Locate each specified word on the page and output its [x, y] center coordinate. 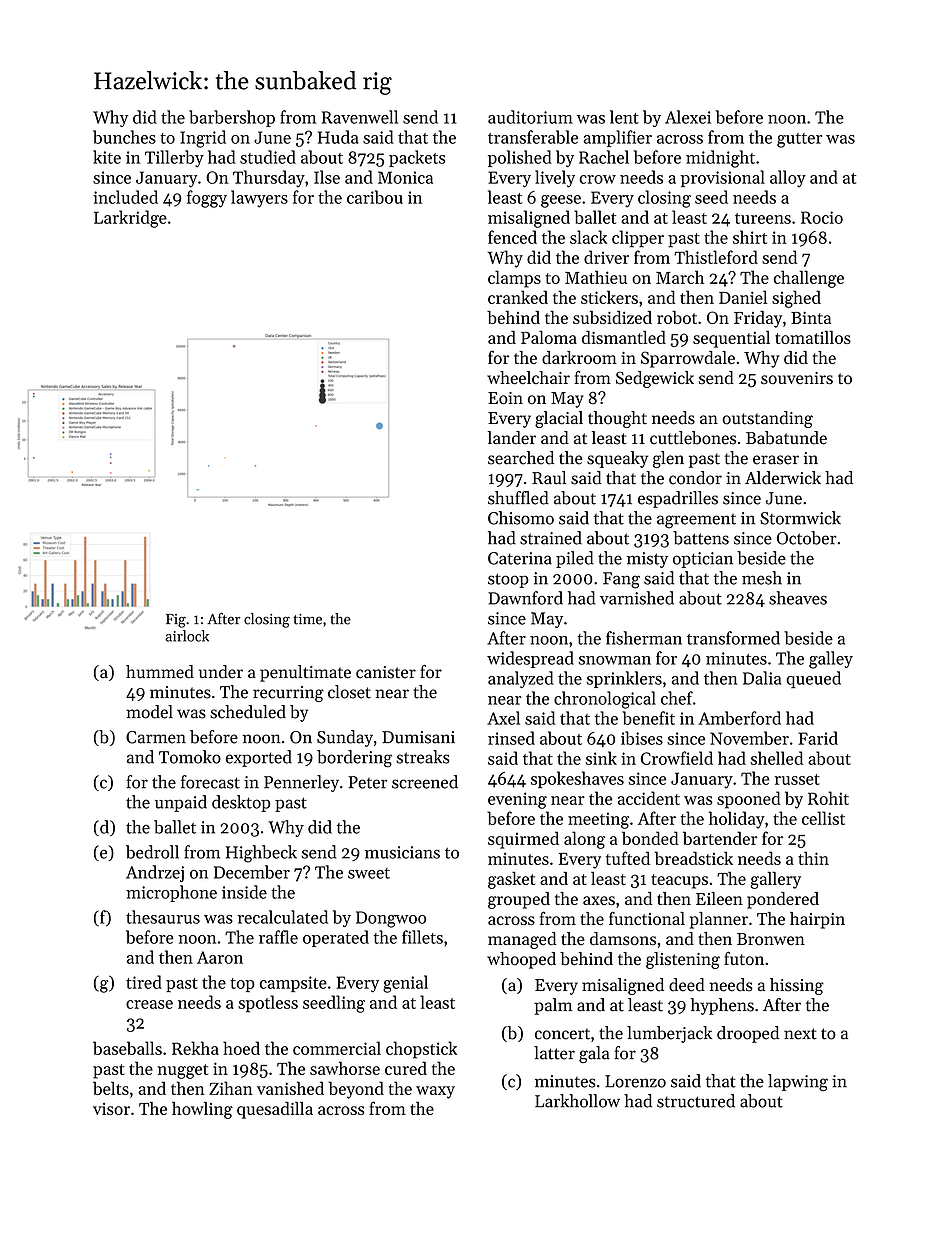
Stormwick [800, 518]
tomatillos [813, 337]
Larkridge [130, 219]
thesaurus [163, 917]
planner [719, 920]
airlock [187, 636]
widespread [530, 659]
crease [149, 1004]
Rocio [822, 217]
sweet [369, 873]
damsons [623, 939]
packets [417, 158]
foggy [207, 199]
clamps [514, 279]
